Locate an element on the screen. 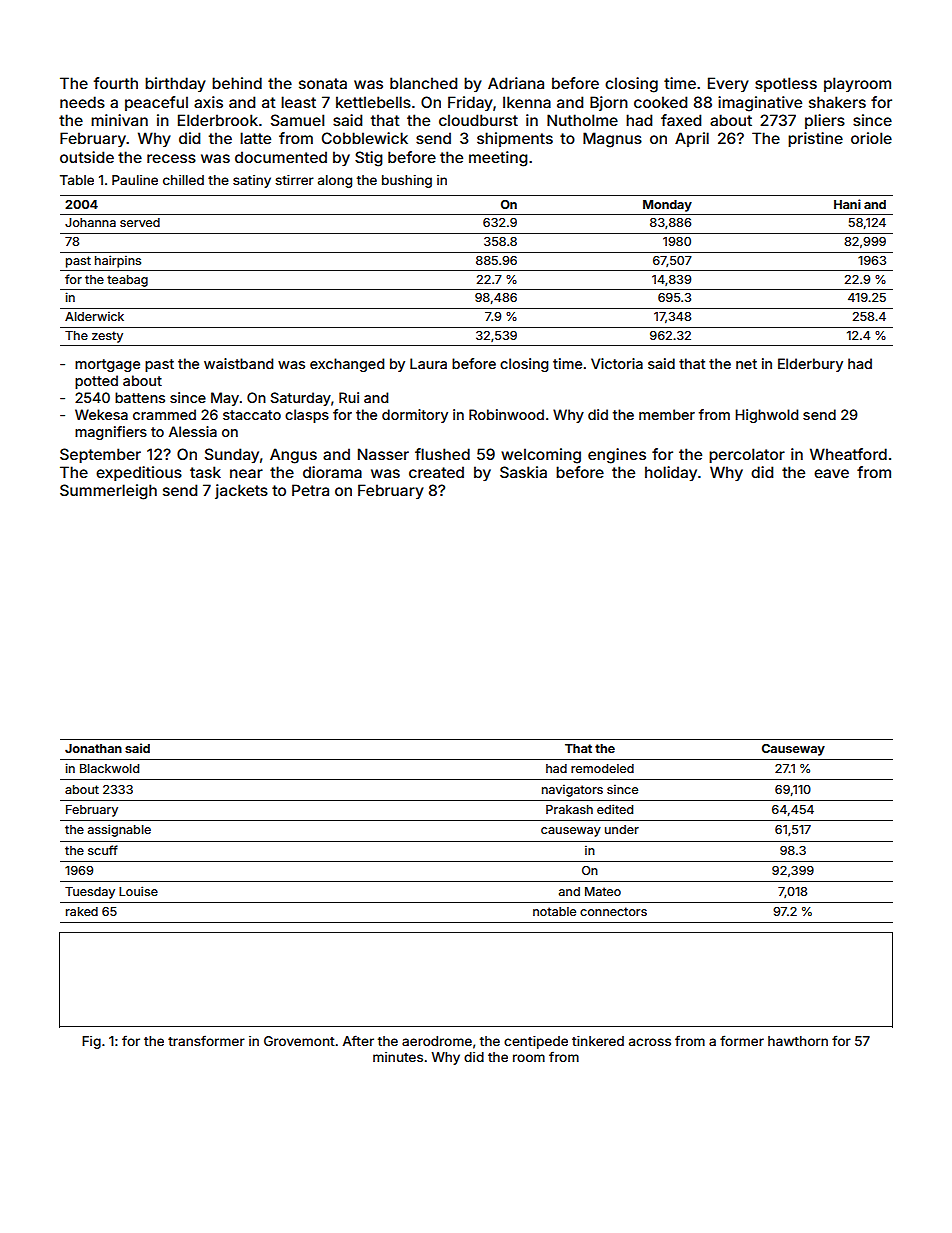  Alderwick is located at coordinates (94, 316).
